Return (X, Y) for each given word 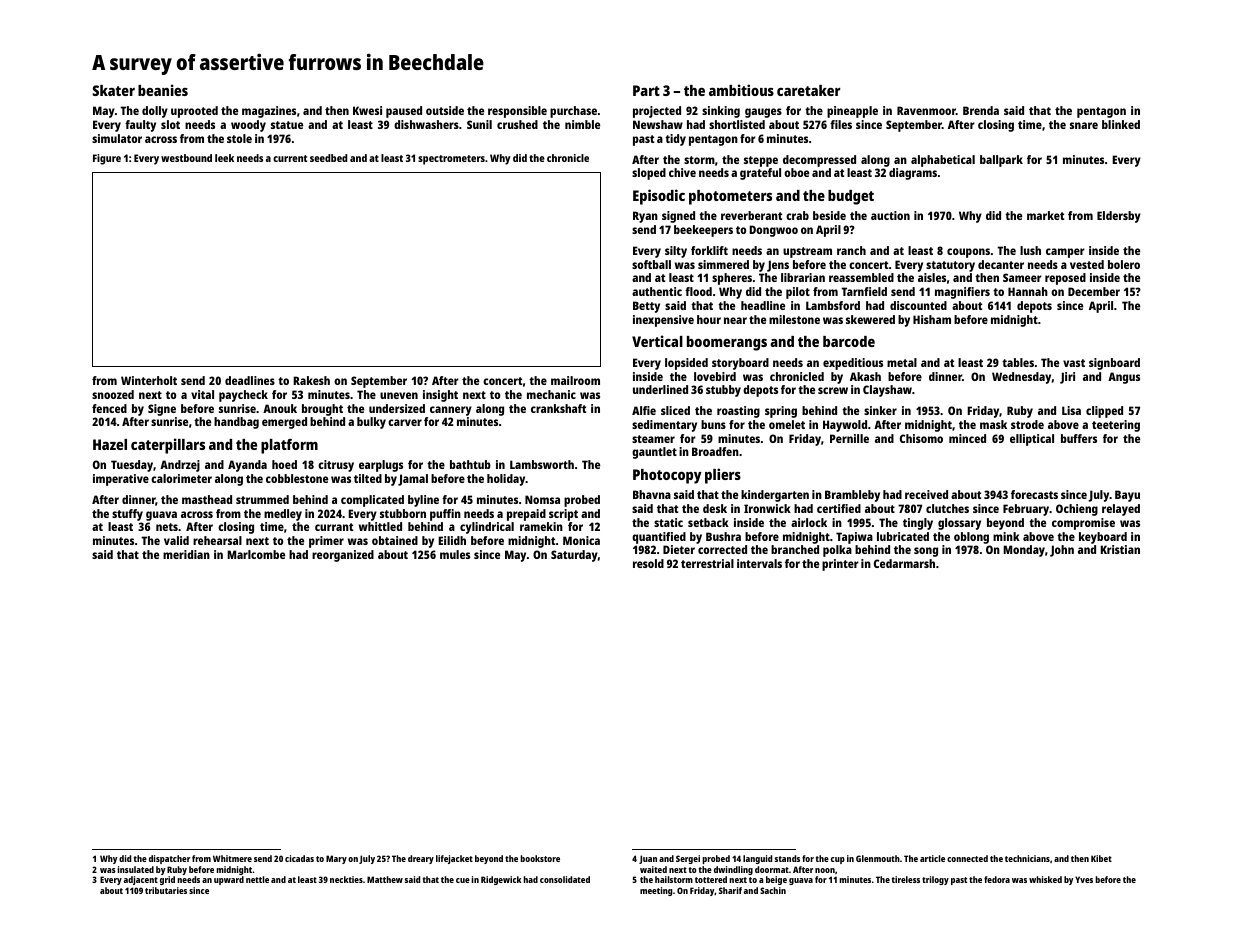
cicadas (299, 858)
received (926, 494)
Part (646, 90)
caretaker (808, 90)
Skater (113, 90)
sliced (675, 410)
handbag (236, 423)
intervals (759, 563)
